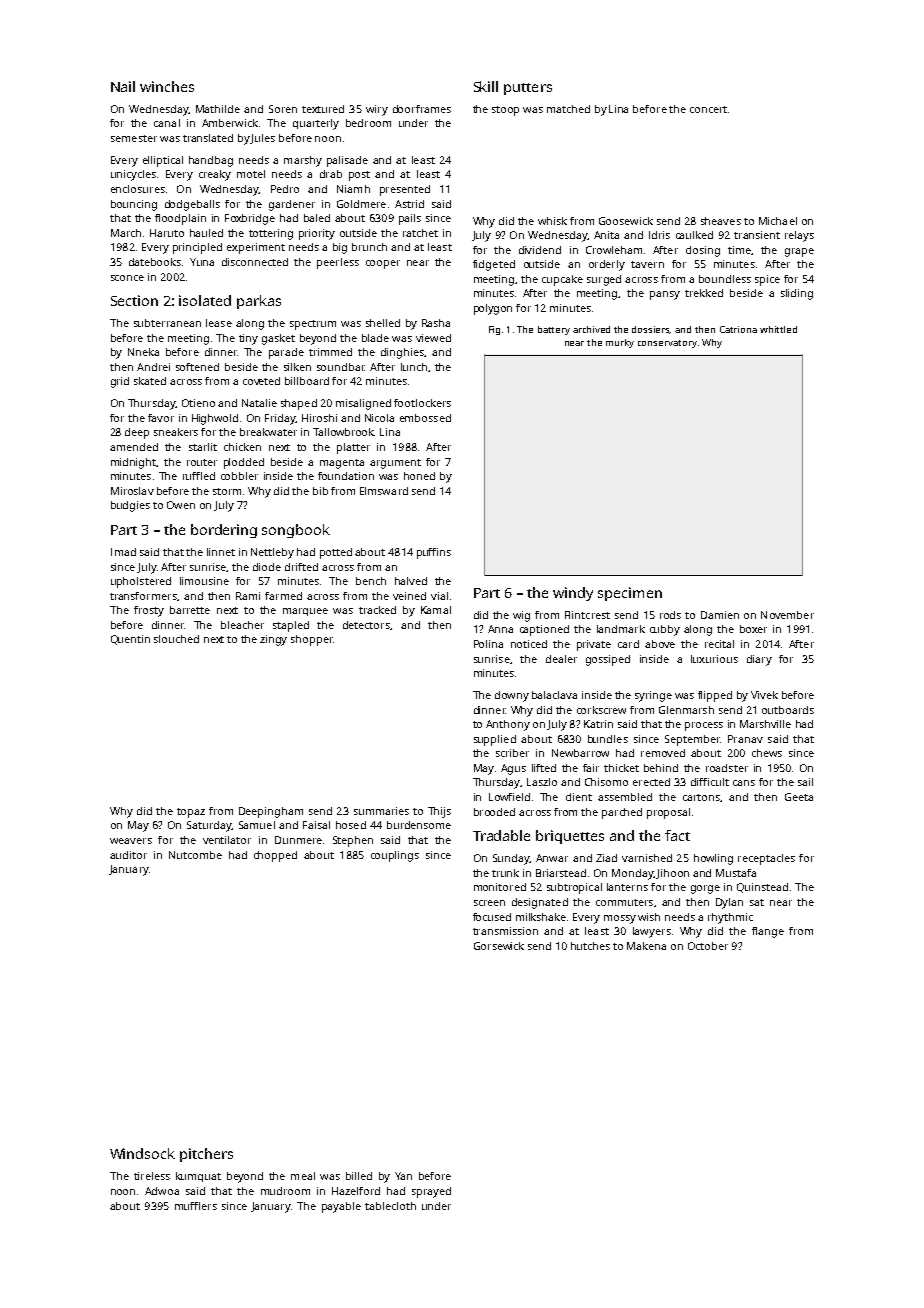  What do you see at coordinates (434, 553) in the screenshot?
I see `puffins` at bounding box center [434, 553].
